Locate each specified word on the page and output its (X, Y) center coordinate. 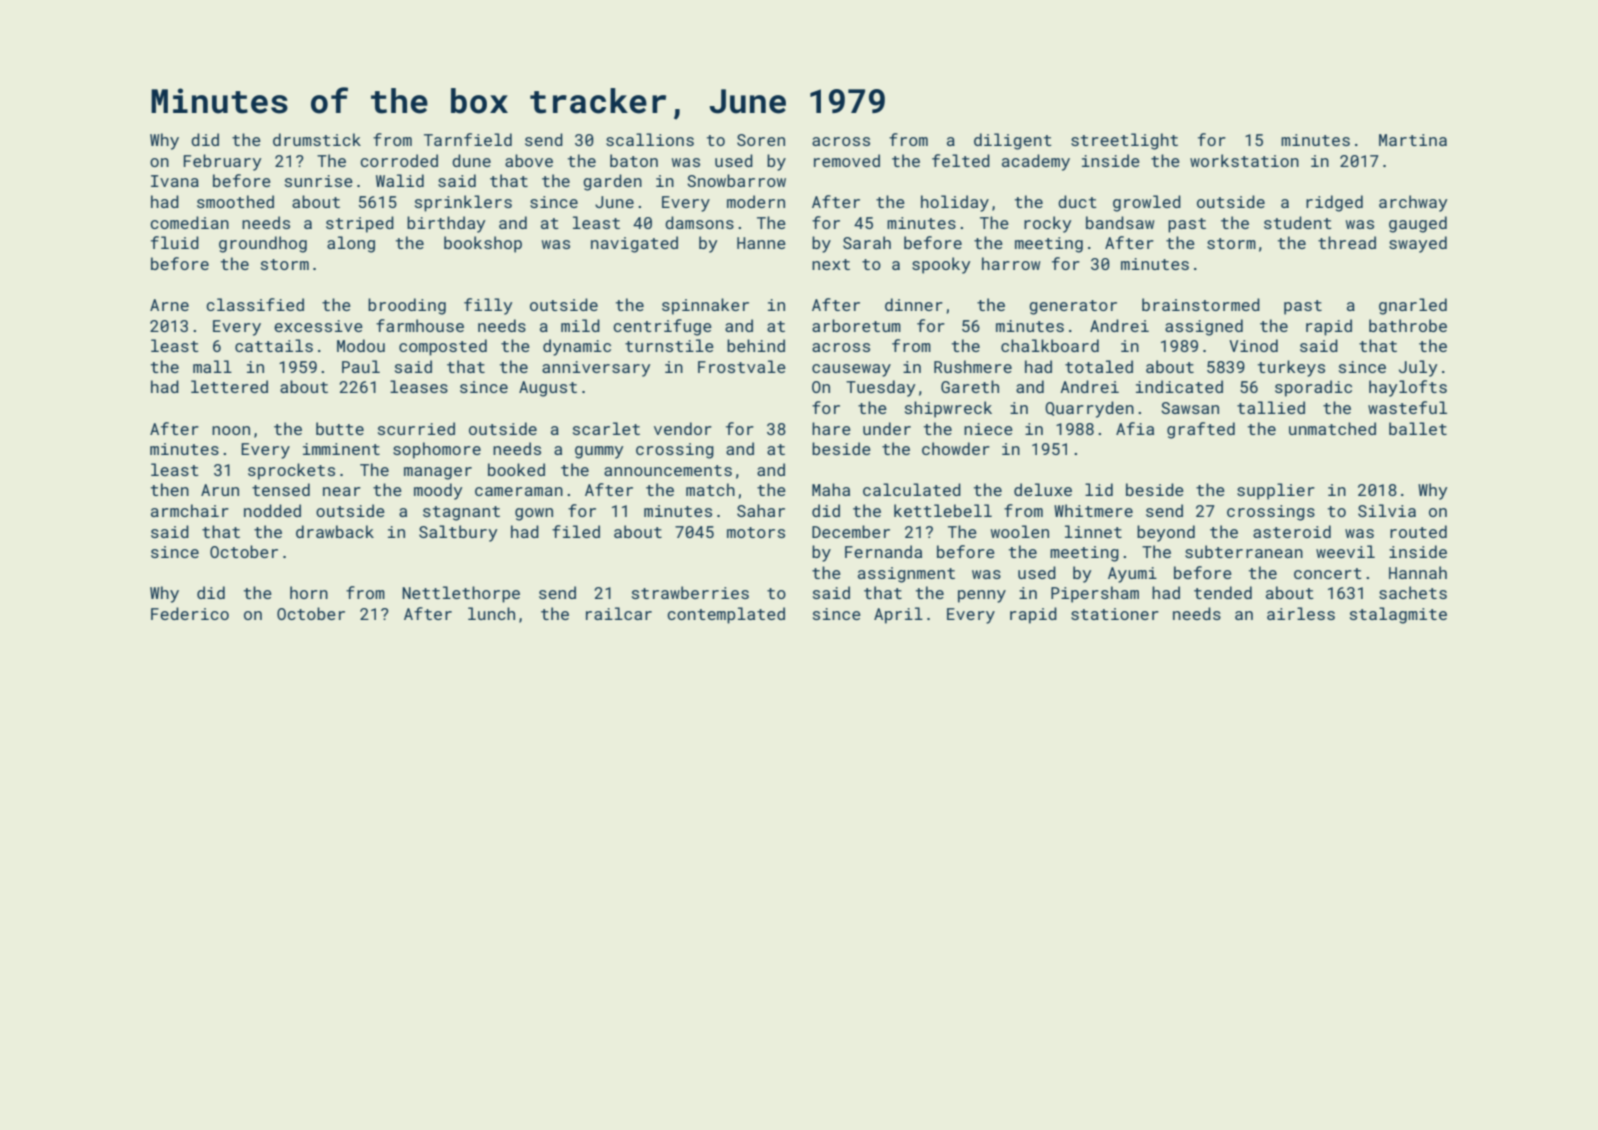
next (831, 264)
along (351, 244)
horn (309, 592)
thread (1347, 242)
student (1298, 222)
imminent (341, 449)
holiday (955, 203)
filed (576, 531)
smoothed (235, 201)
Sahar (761, 510)
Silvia (1387, 510)
